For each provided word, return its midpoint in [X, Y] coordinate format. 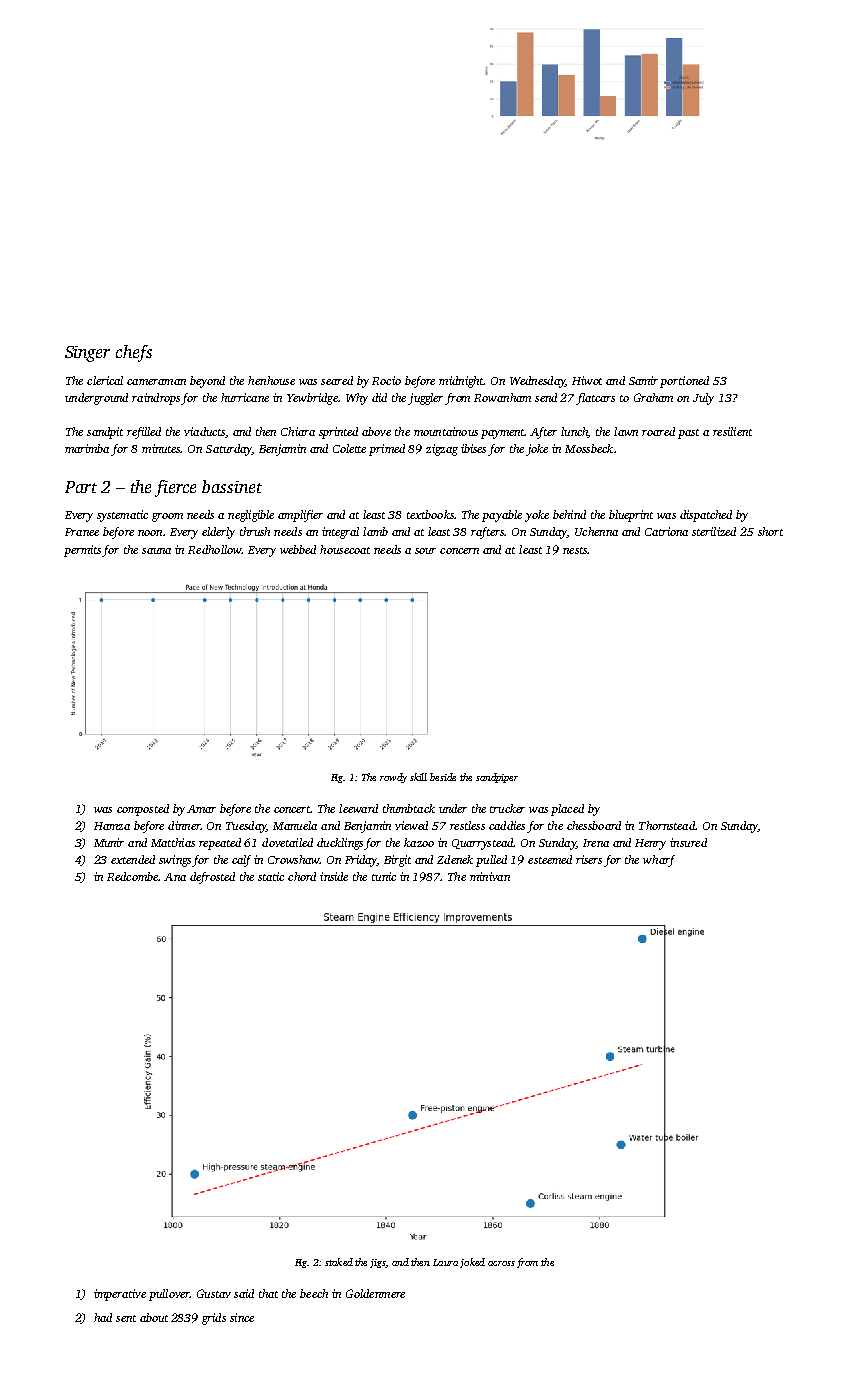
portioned [684, 382]
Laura [445, 1262]
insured [688, 842]
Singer [87, 354]
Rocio [386, 380]
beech [314, 1293]
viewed [411, 825]
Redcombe [133, 876]
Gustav [214, 1293]
